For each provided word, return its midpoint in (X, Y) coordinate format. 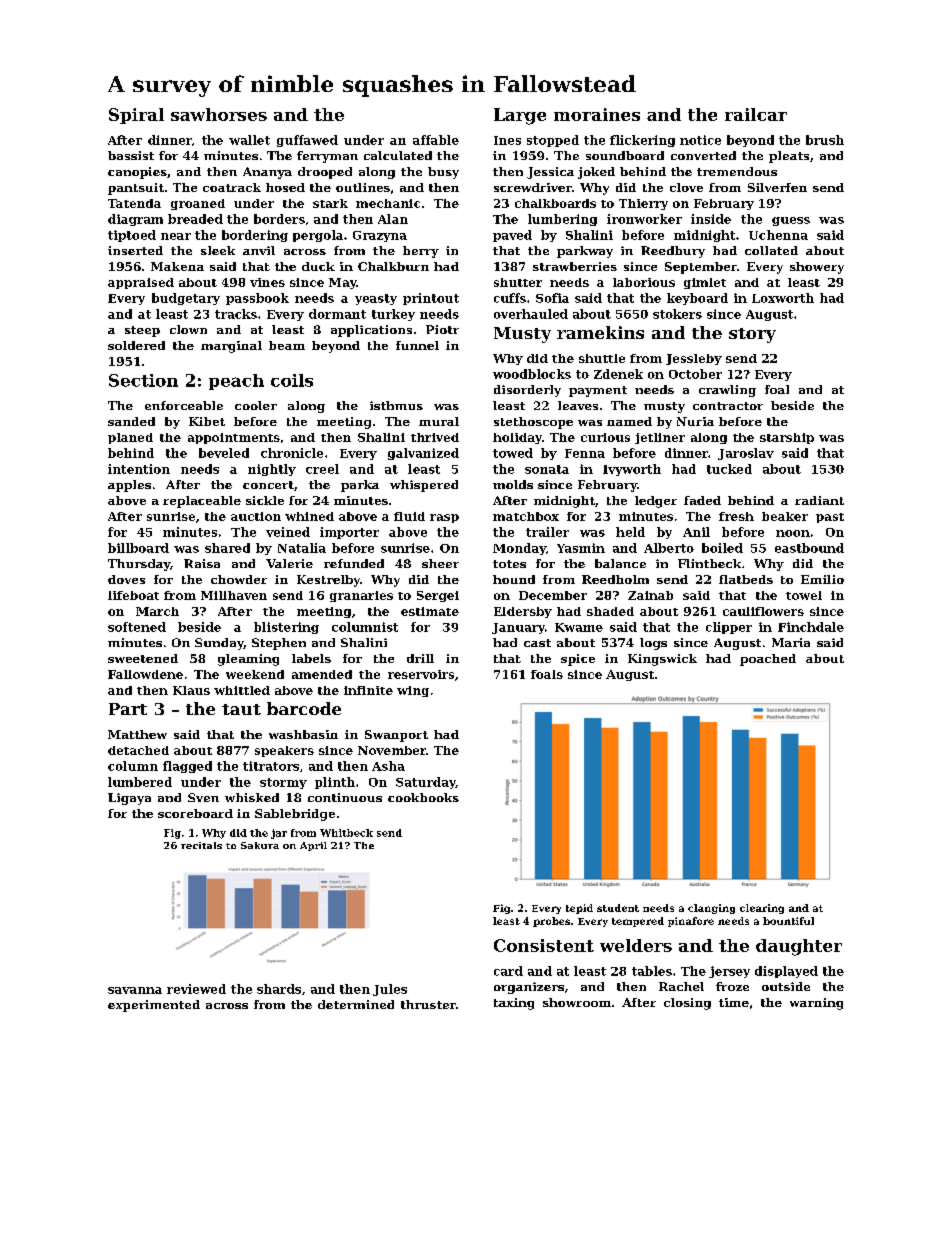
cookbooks (423, 797)
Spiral (136, 116)
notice (700, 140)
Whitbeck (346, 833)
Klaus (191, 690)
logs (653, 644)
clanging (711, 909)
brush (825, 140)
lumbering (562, 220)
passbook (257, 299)
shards (279, 989)
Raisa (202, 563)
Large (520, 116)
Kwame (579, 627)
